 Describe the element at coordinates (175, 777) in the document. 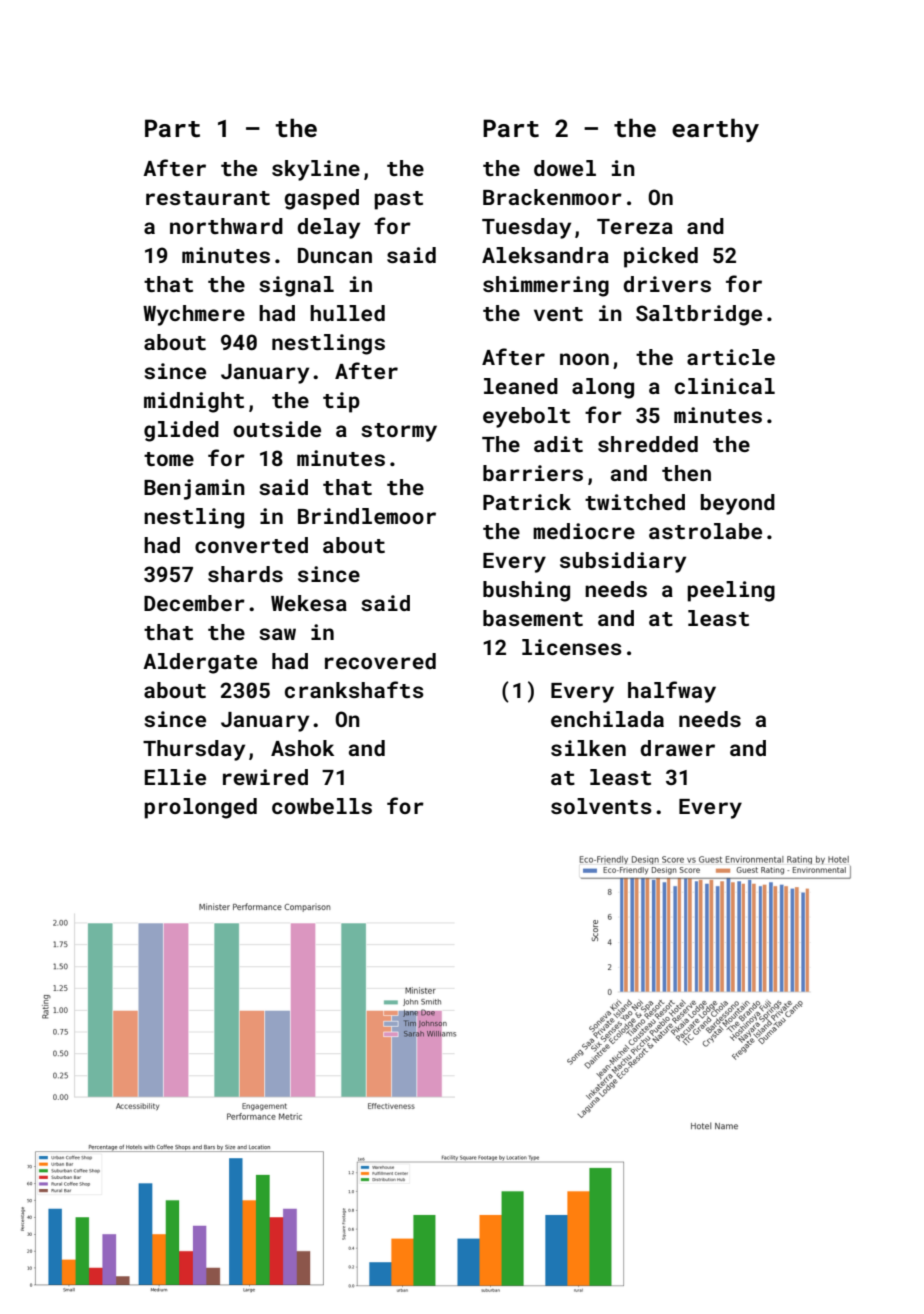

I see `Ellie` at that location.
